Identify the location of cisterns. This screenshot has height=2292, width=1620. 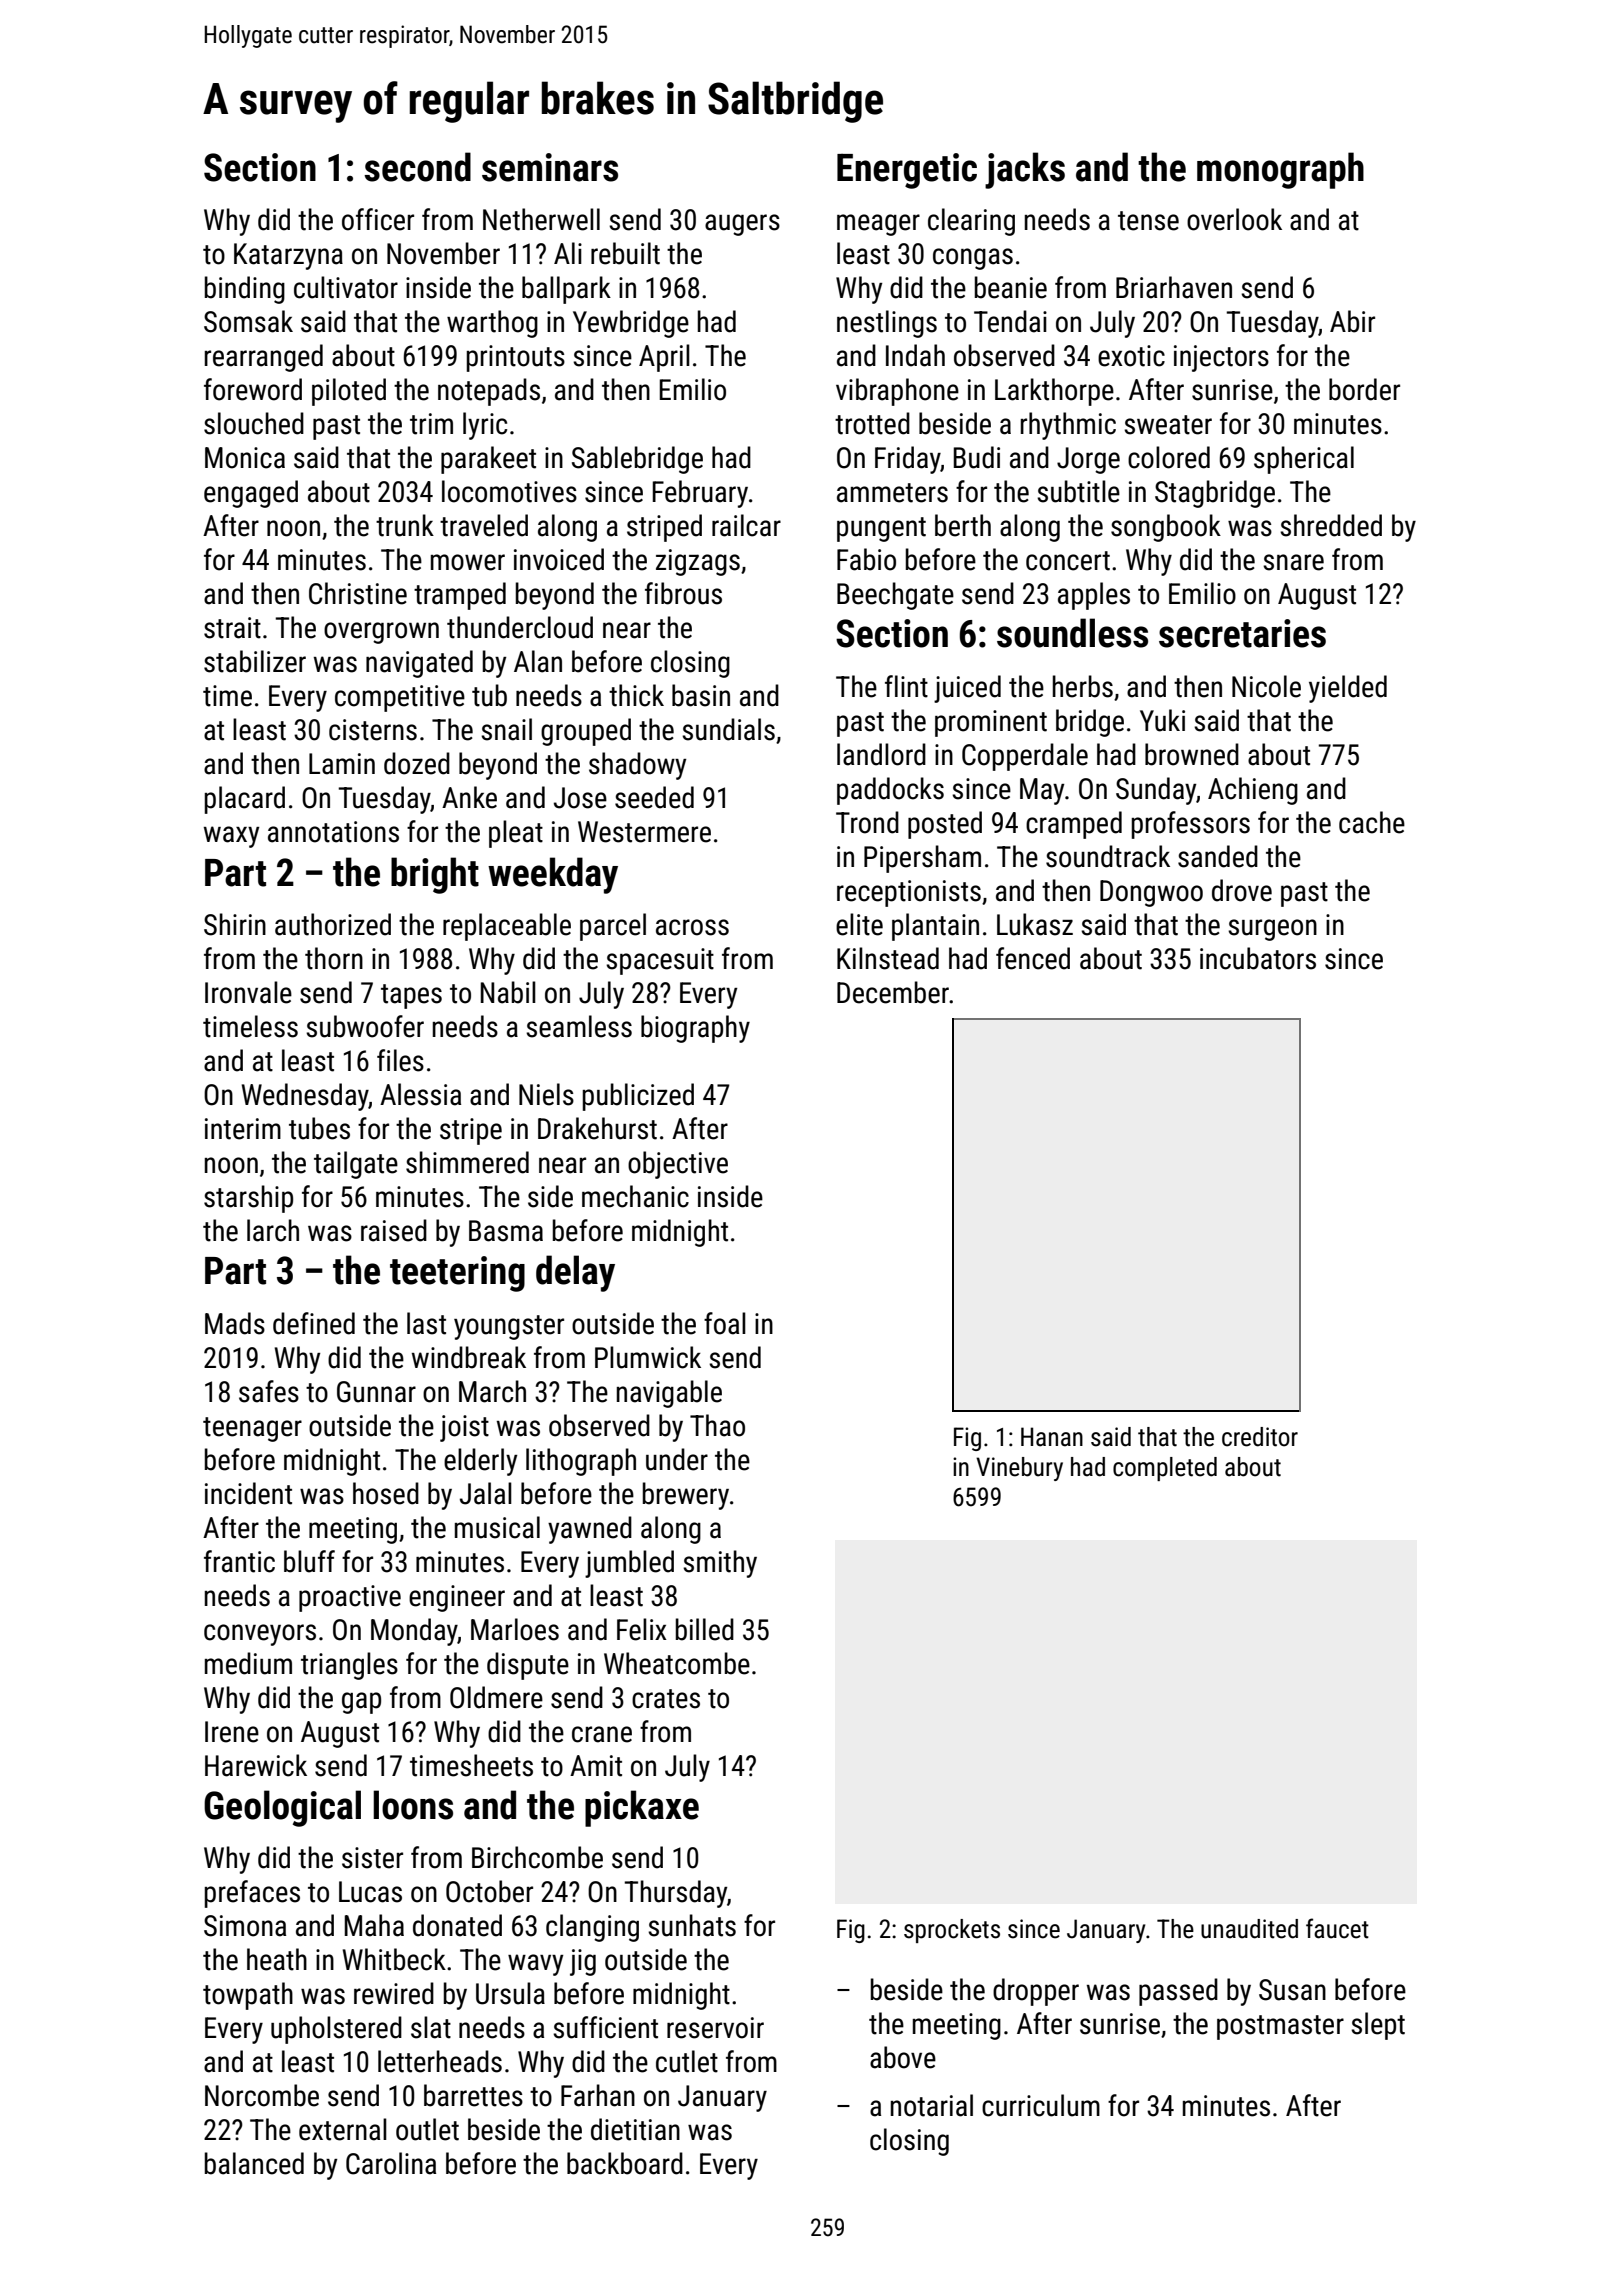
(373, 730).
